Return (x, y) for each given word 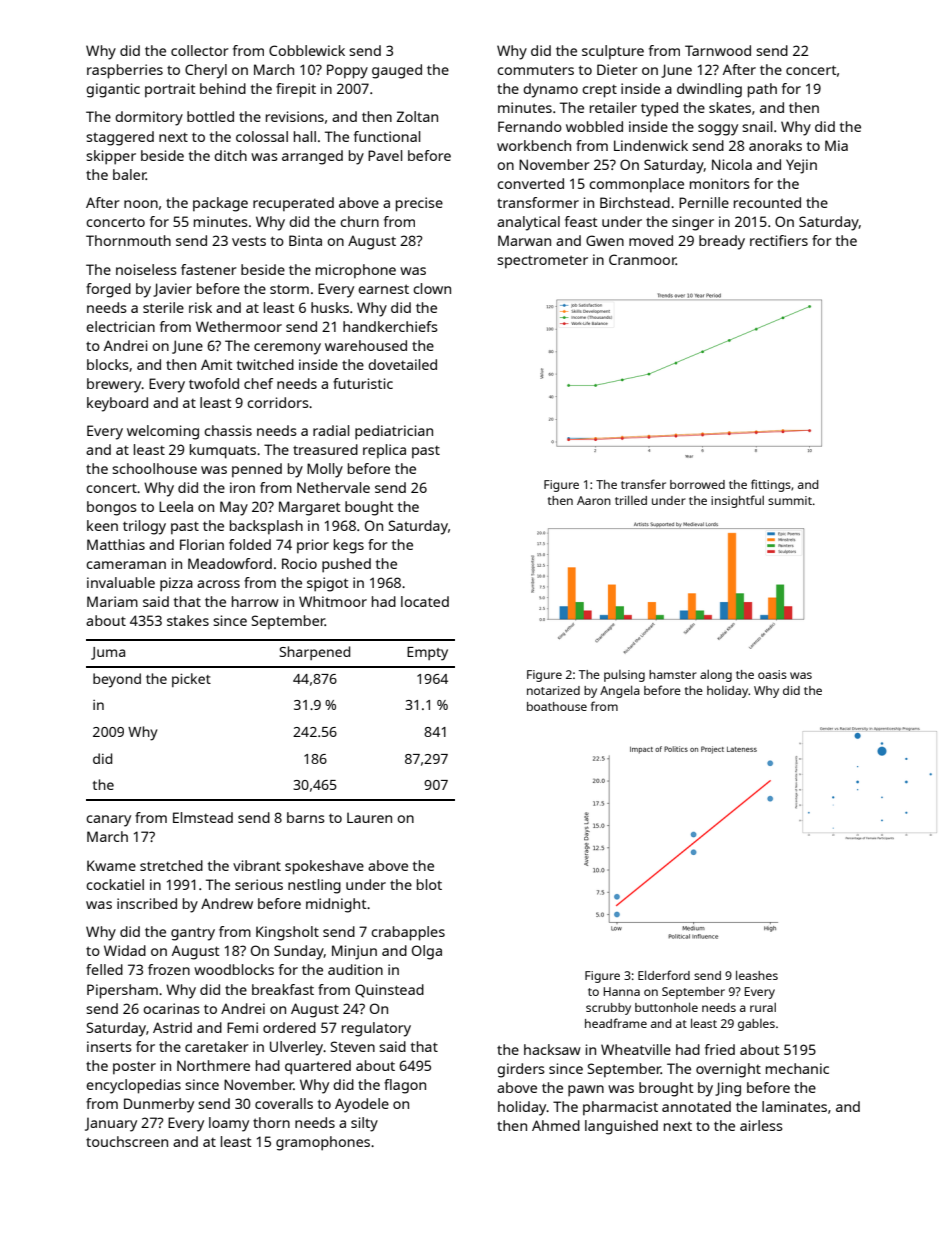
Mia (836, 145)
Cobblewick (307, 50)
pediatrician (394, 432)
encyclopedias (133, 1086)
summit (790, 500)
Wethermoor (239, 326)
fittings (771, 485)
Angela (620, 691)
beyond (117, 680)
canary (108, 821)
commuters (535, 70)
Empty (427, 654)
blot (429, 884)
